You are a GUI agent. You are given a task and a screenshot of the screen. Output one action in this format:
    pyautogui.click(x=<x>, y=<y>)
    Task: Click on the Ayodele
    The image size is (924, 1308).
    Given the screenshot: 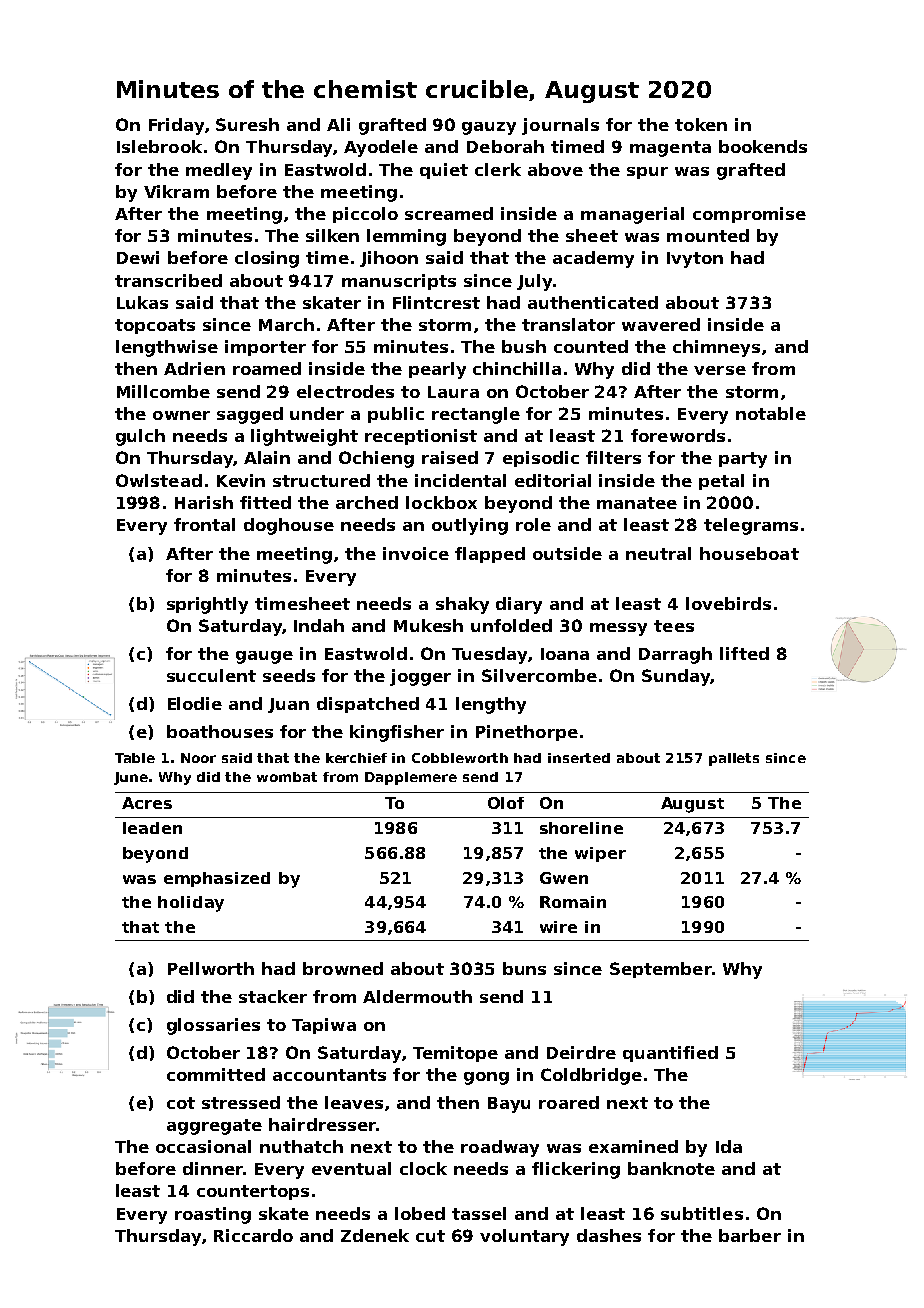 What is the action you would take?
    pyautogui.click(x=381, y=148)
